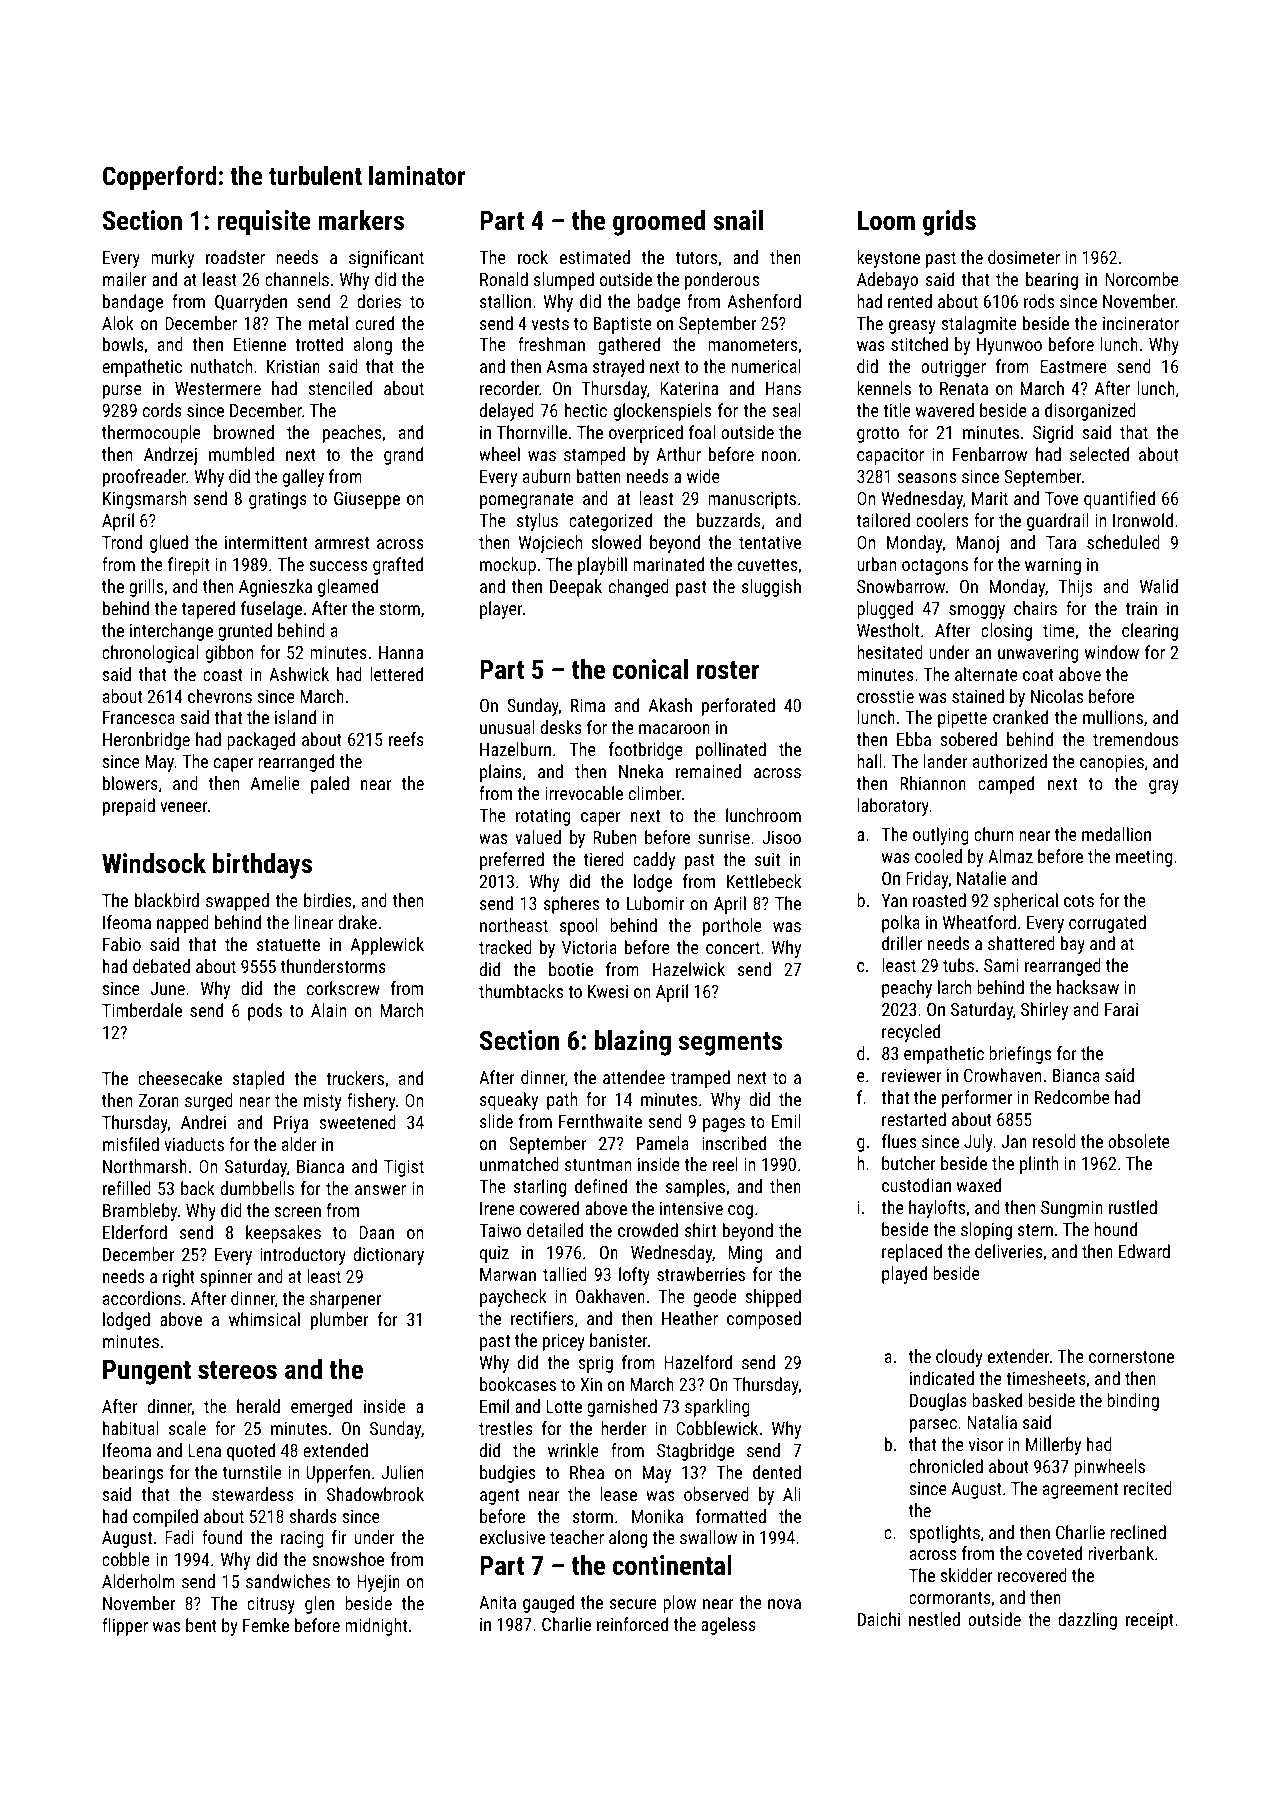 The height and width of the document is (1811, 1281). I want to click on cornerstone, so click(1131, 1357).
